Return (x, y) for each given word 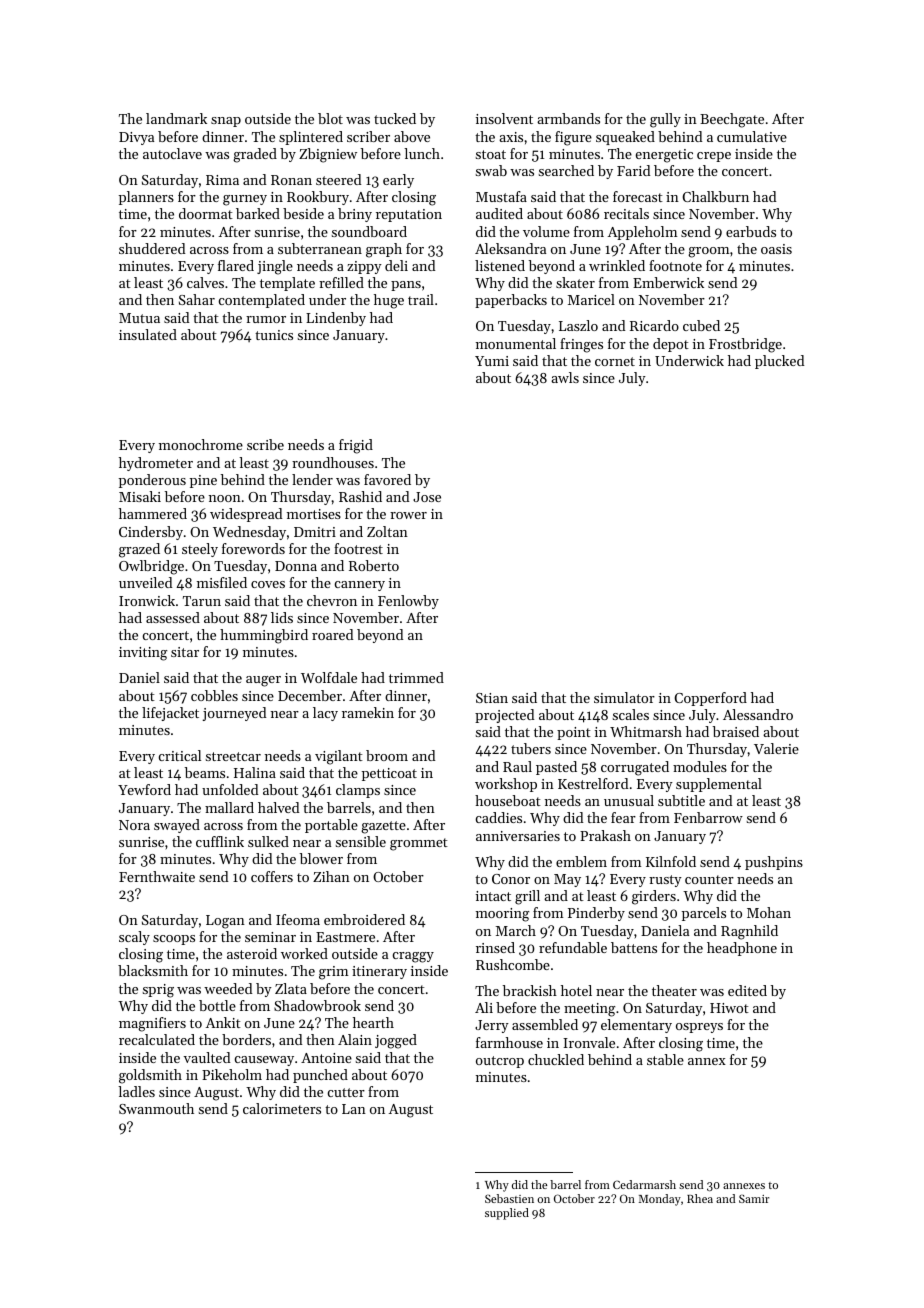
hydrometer (156, 464)
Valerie (776, 748)
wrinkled (617, 265)
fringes (581, 345)
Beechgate (732, 120)
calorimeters (282, 1108)
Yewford (144, 789)
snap (226, 122)
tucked (395, 118)
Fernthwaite (157, 876)
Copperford (710, 699)
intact (493, 896)
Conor (511, 879)
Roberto (374, 565)
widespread (246, 515)
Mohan (769, 912)
